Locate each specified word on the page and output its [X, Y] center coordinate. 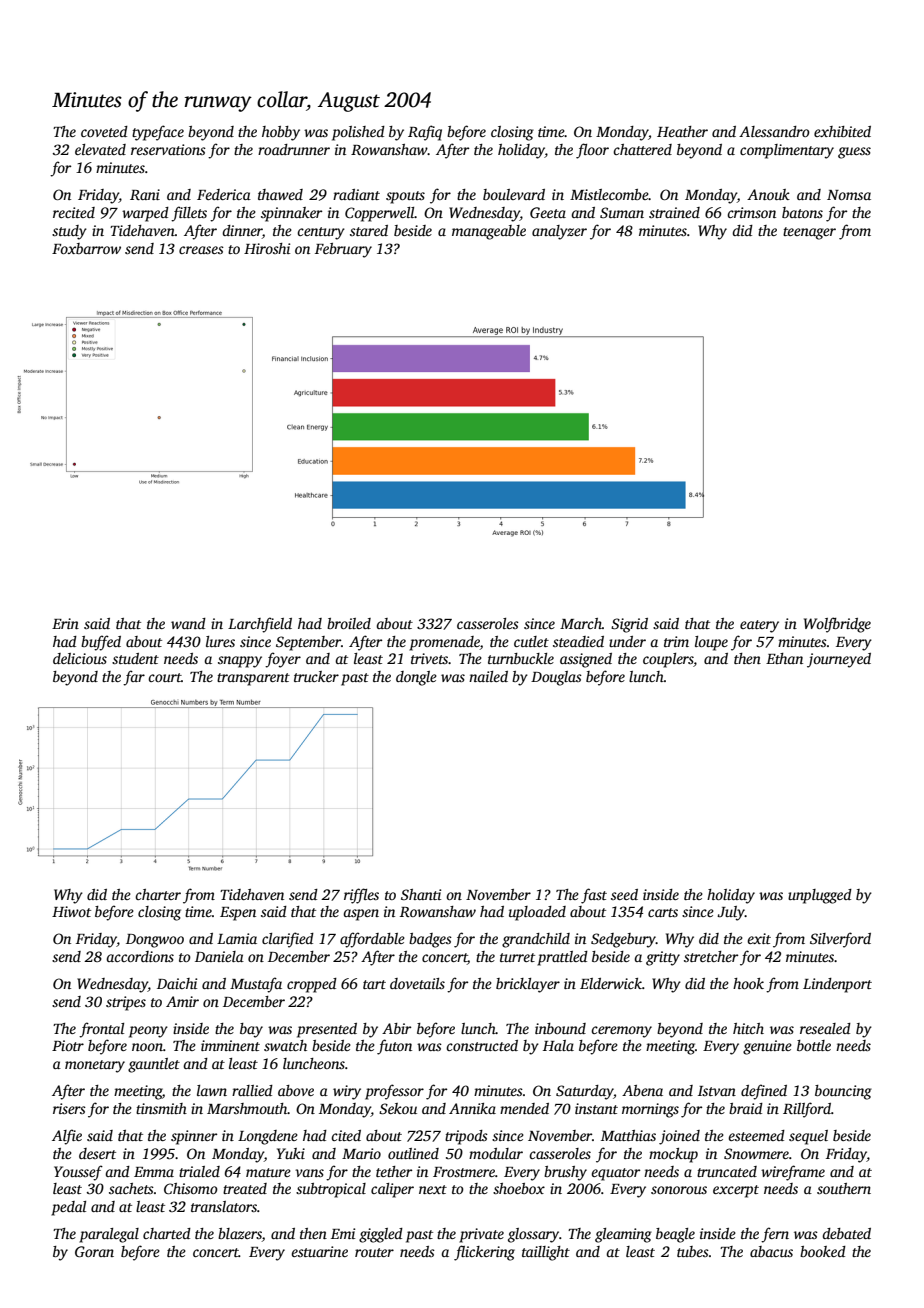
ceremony [621, 1032]
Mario [361, 1153]
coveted [104, 131]
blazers [240, 1235]
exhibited [842, 131]
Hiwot [71, 911]
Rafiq [425, 133]
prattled [562, 958]
